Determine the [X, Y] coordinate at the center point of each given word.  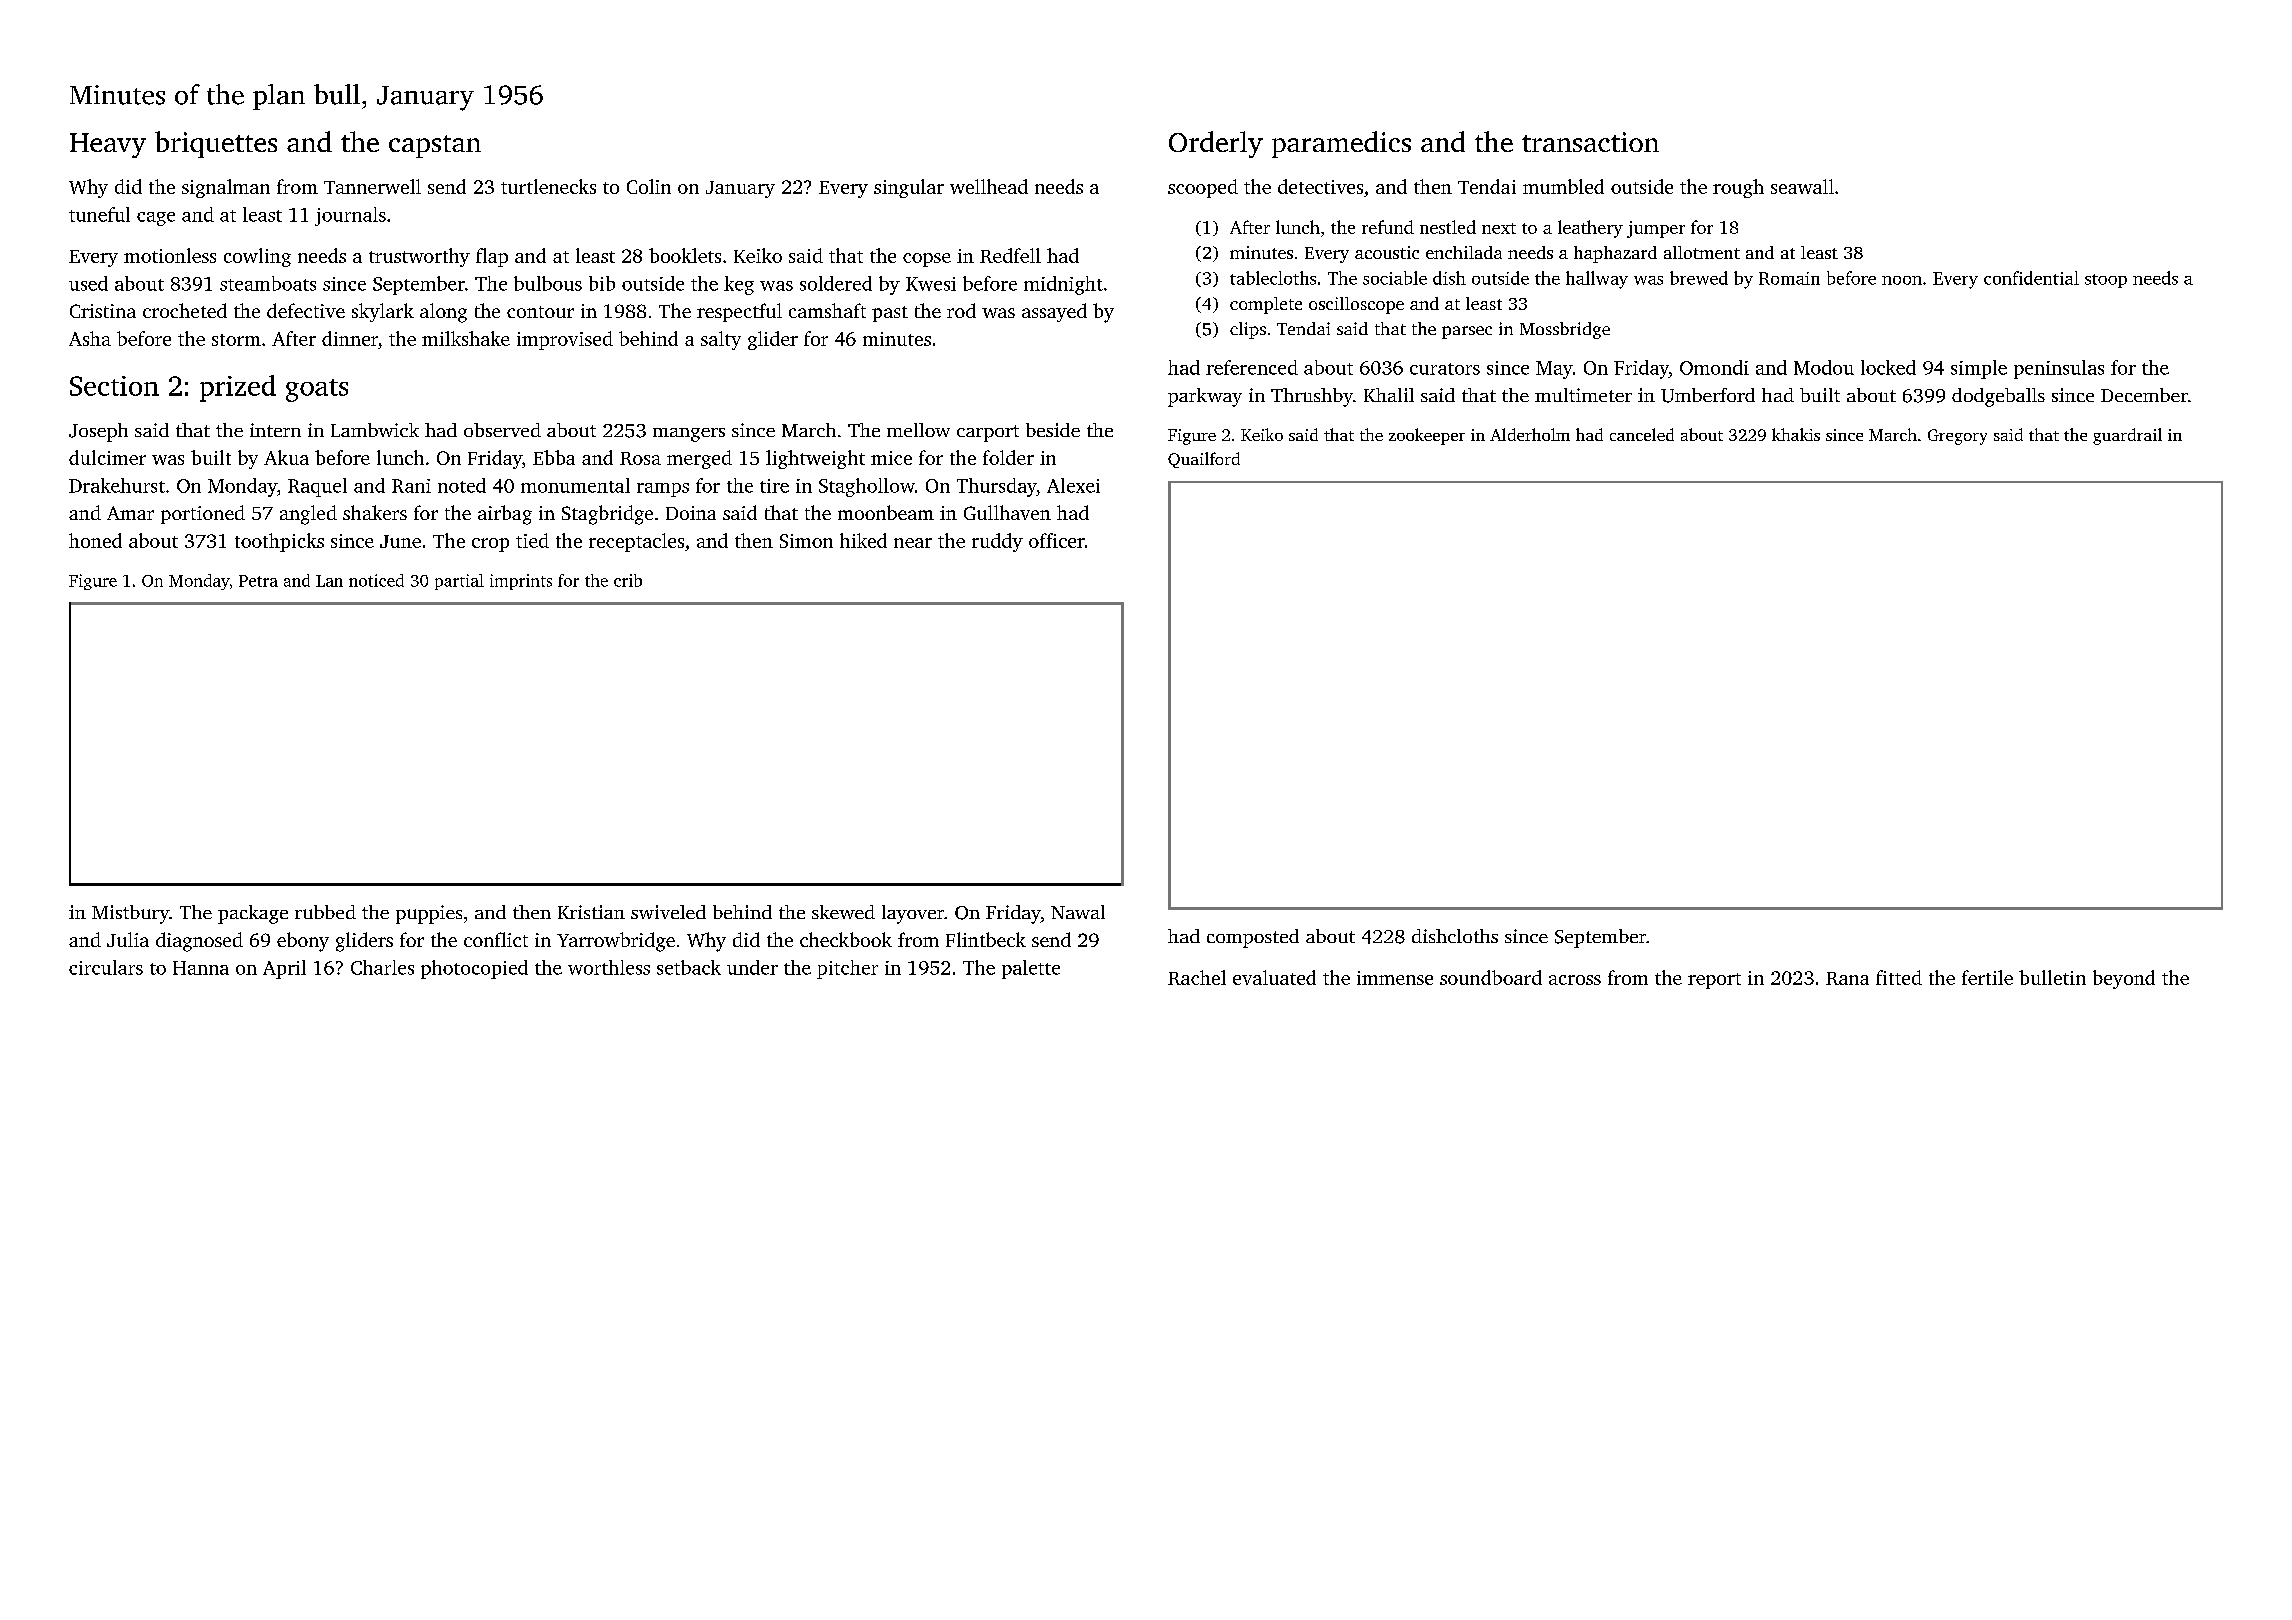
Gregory [1957, 437]
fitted [1899, 977]
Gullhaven [1007, 512]
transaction [1590, 142]
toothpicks [279, 542]
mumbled [1563, 186]
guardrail [2127, 436]
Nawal [1078, 912]
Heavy [108, 145]
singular [909, 188]
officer [1057, 540]
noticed [376, 580]
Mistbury [130, 914]
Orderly [1216, 144]
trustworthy [419, 257]
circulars [106, 967]
